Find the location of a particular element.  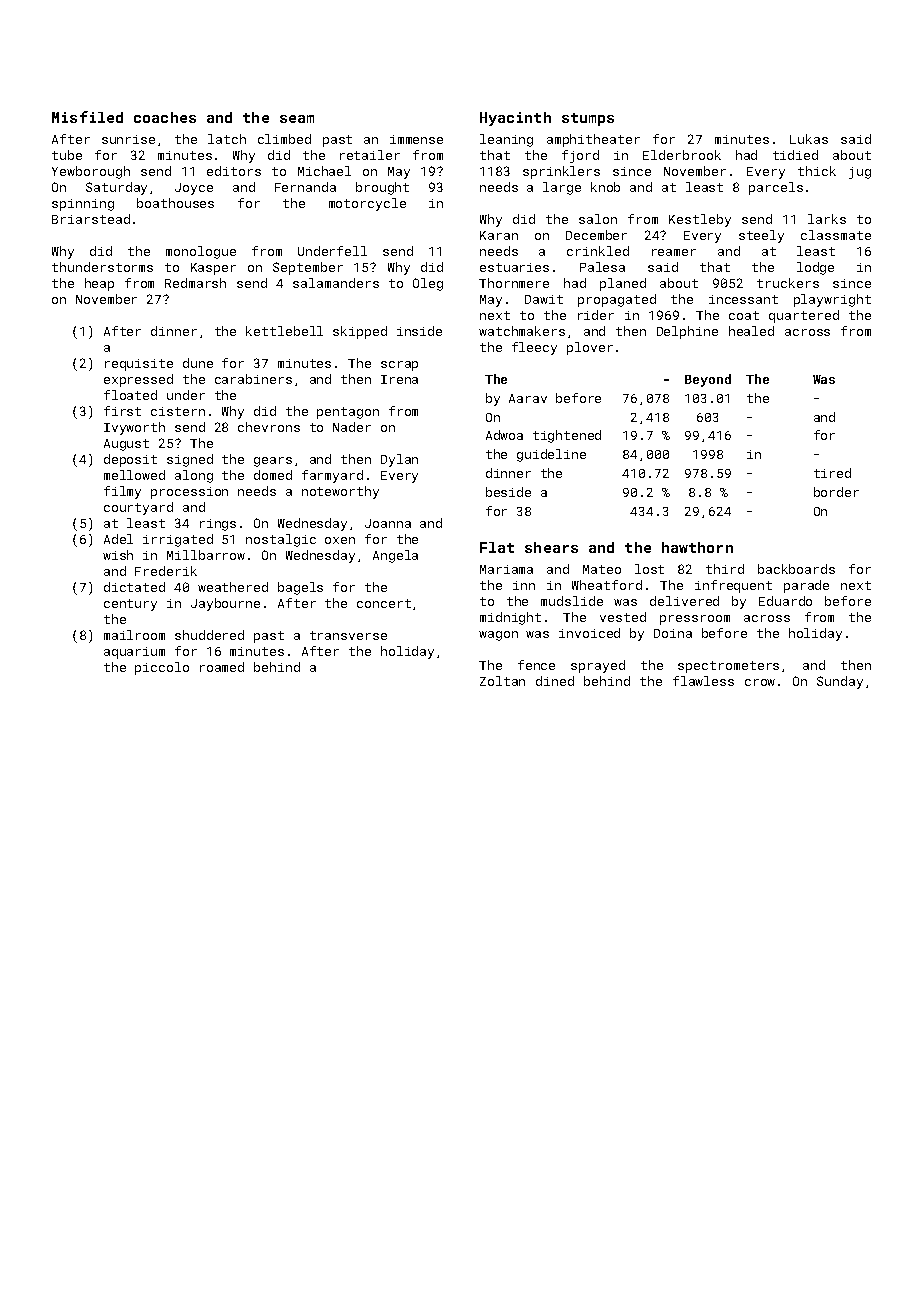

latch is located at coordinates (227, 139).
